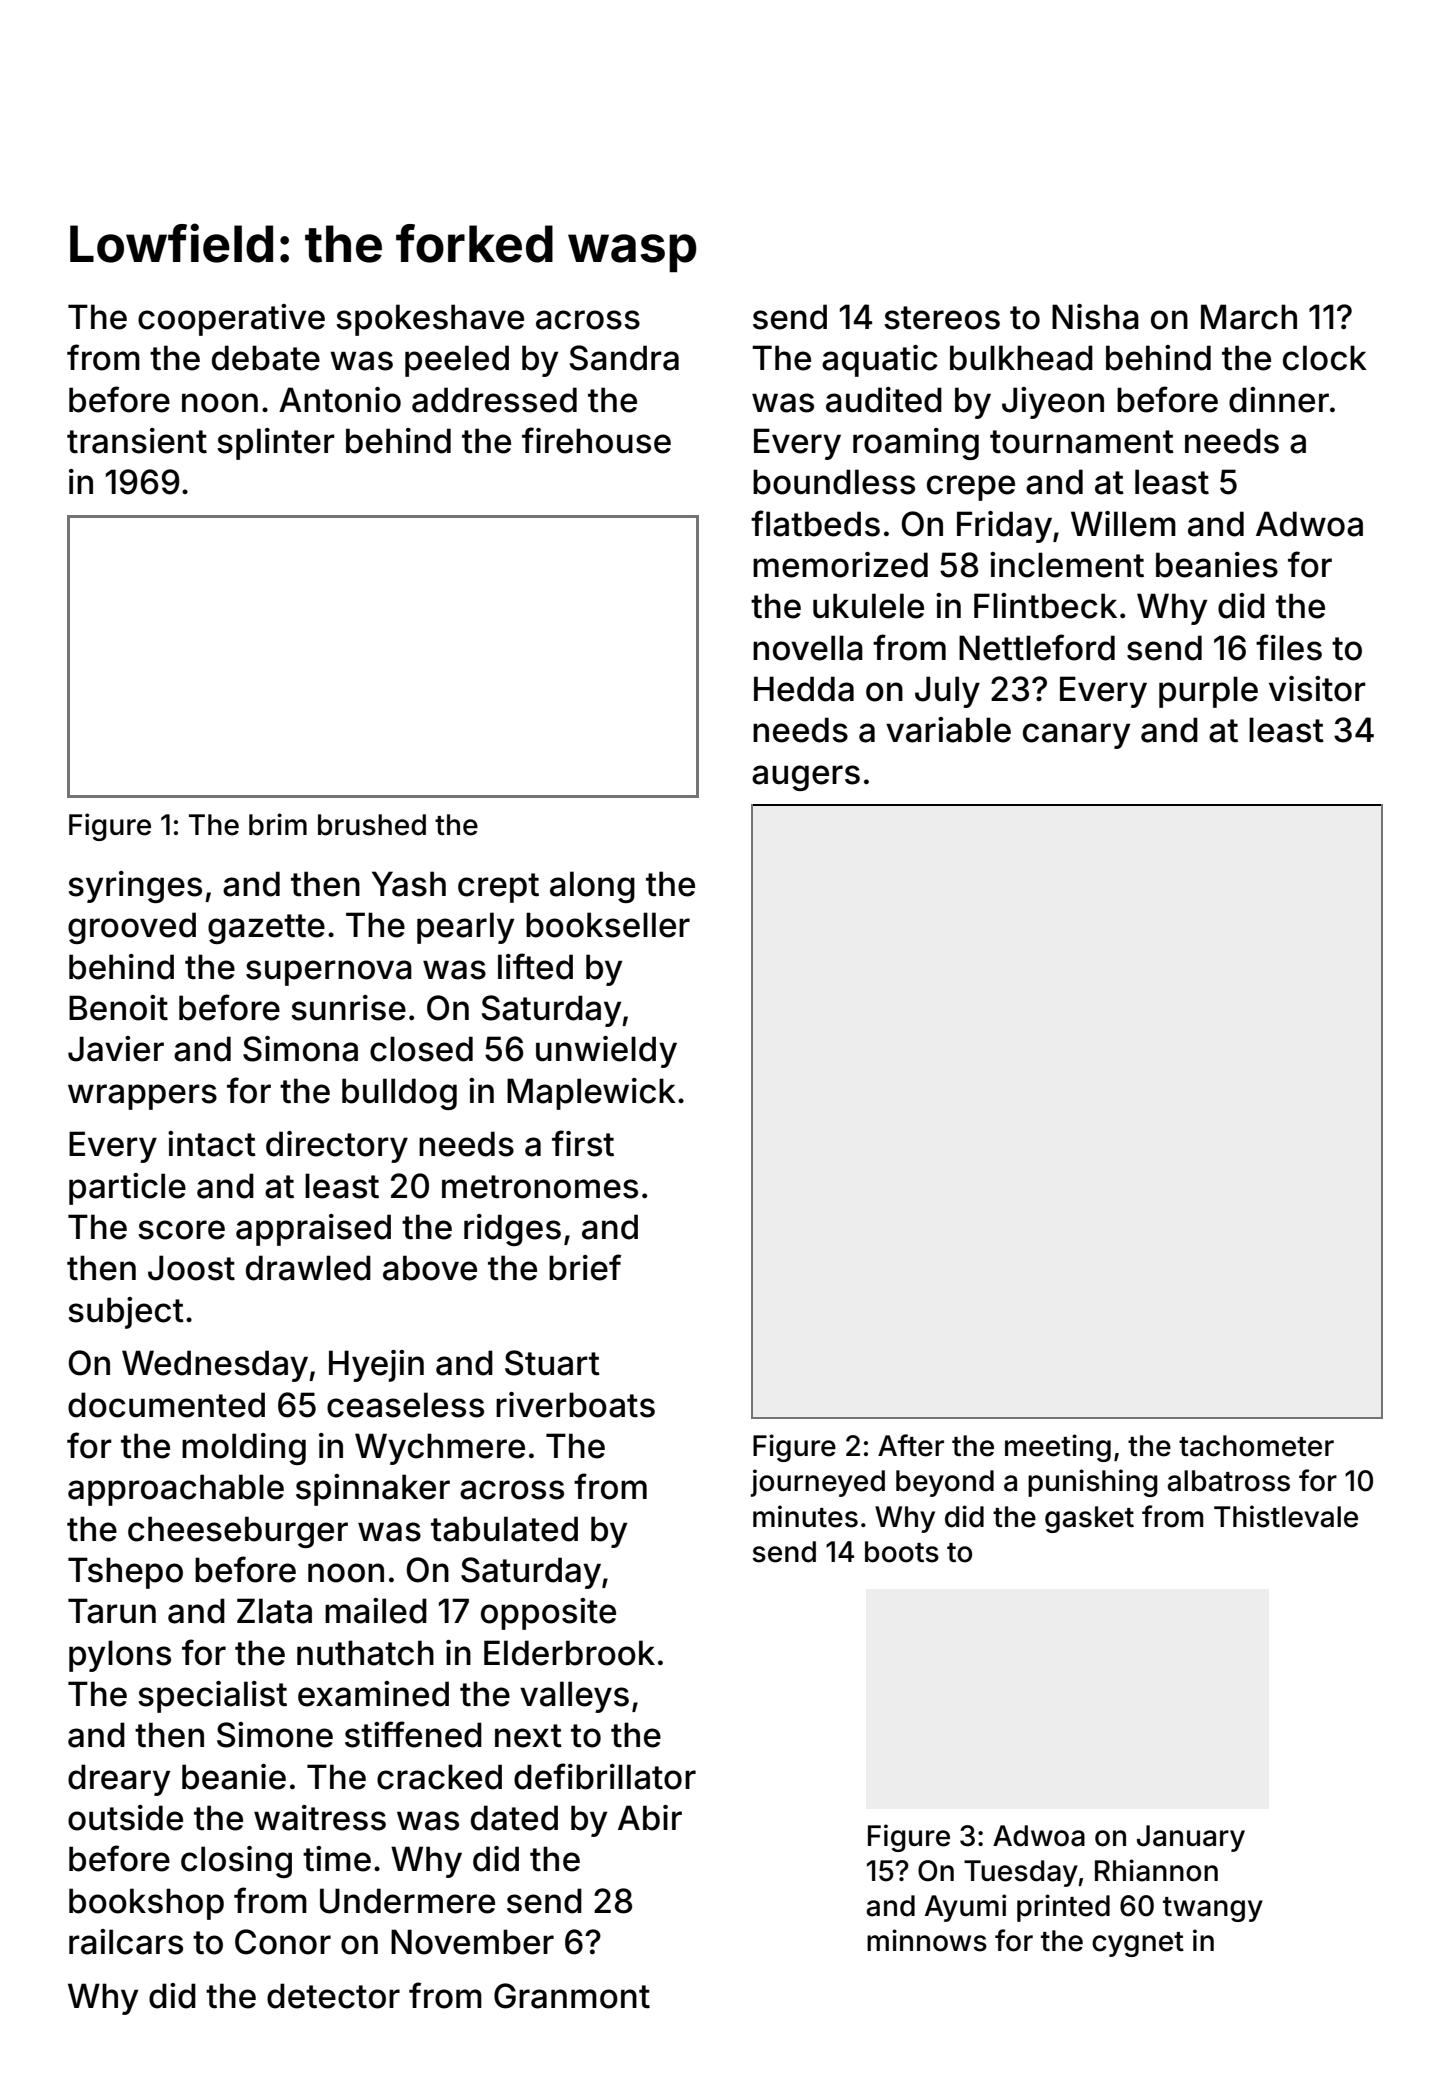  I want to click on canary, so click(1076, 736).
